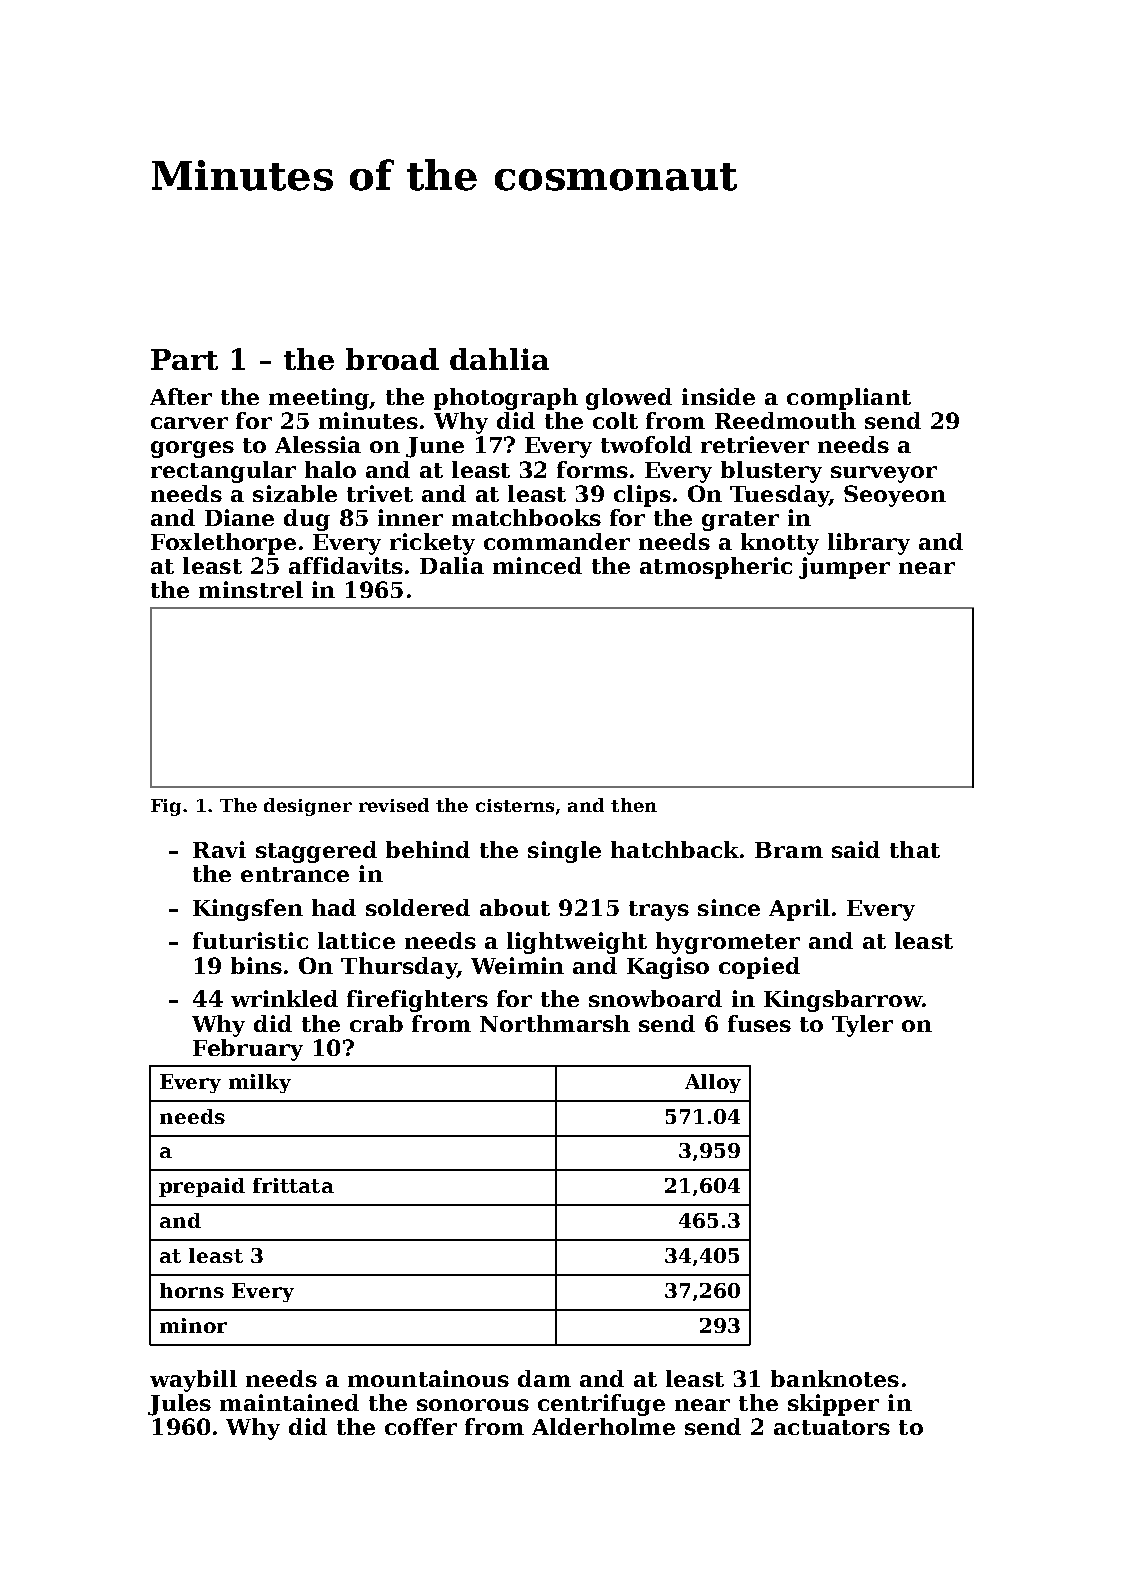 The height and width of the page is (1589, 1124). What do you see at coordinates (515, 805) in the page?
I see `cisterns` at bounding box center [515, 805].
